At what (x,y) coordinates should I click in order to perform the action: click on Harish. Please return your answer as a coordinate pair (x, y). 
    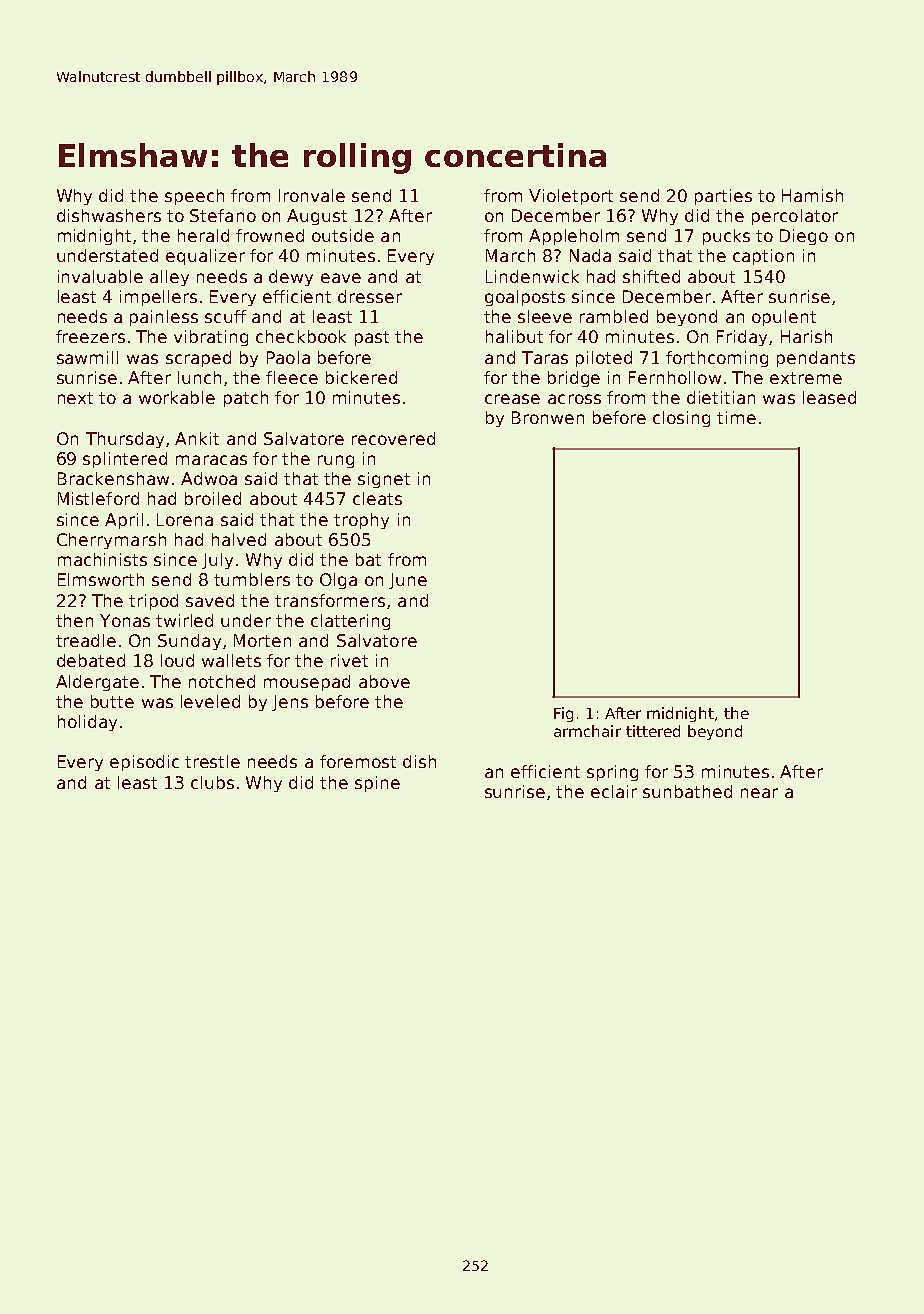
    Looking at the image, I should click on (806, 336).
